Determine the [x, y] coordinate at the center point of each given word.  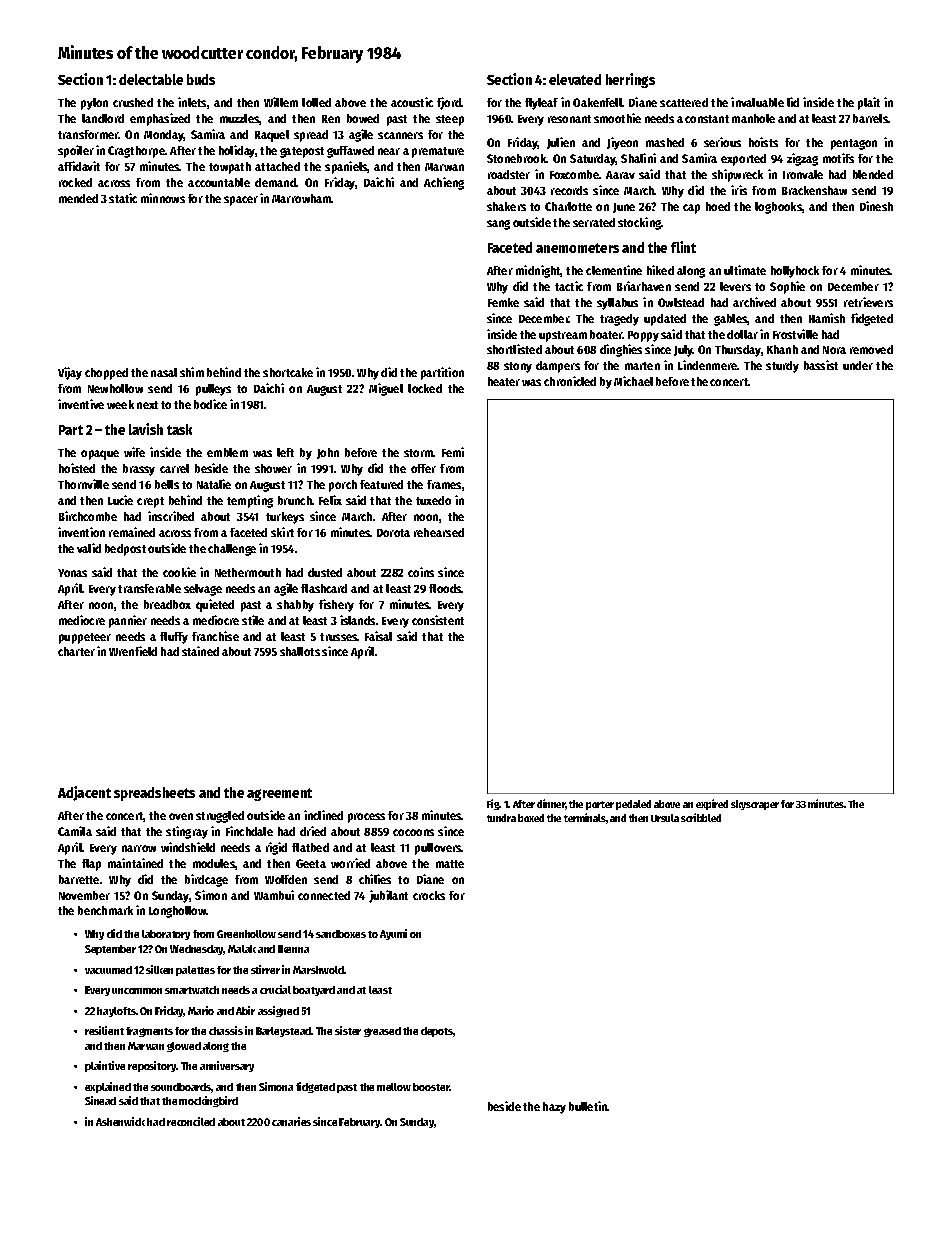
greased [382, 1032]
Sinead [100, 1100]
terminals [585, 817]
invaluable [757, 102]
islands [357, 620]
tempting [250, 501]
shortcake [288, 372]
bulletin [588, 1106]
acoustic [412, 102]
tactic [569, 286]
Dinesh [876, 206]
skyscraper [755, 805]
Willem [281, 102]
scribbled [701, 817]
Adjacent [84, 793]
